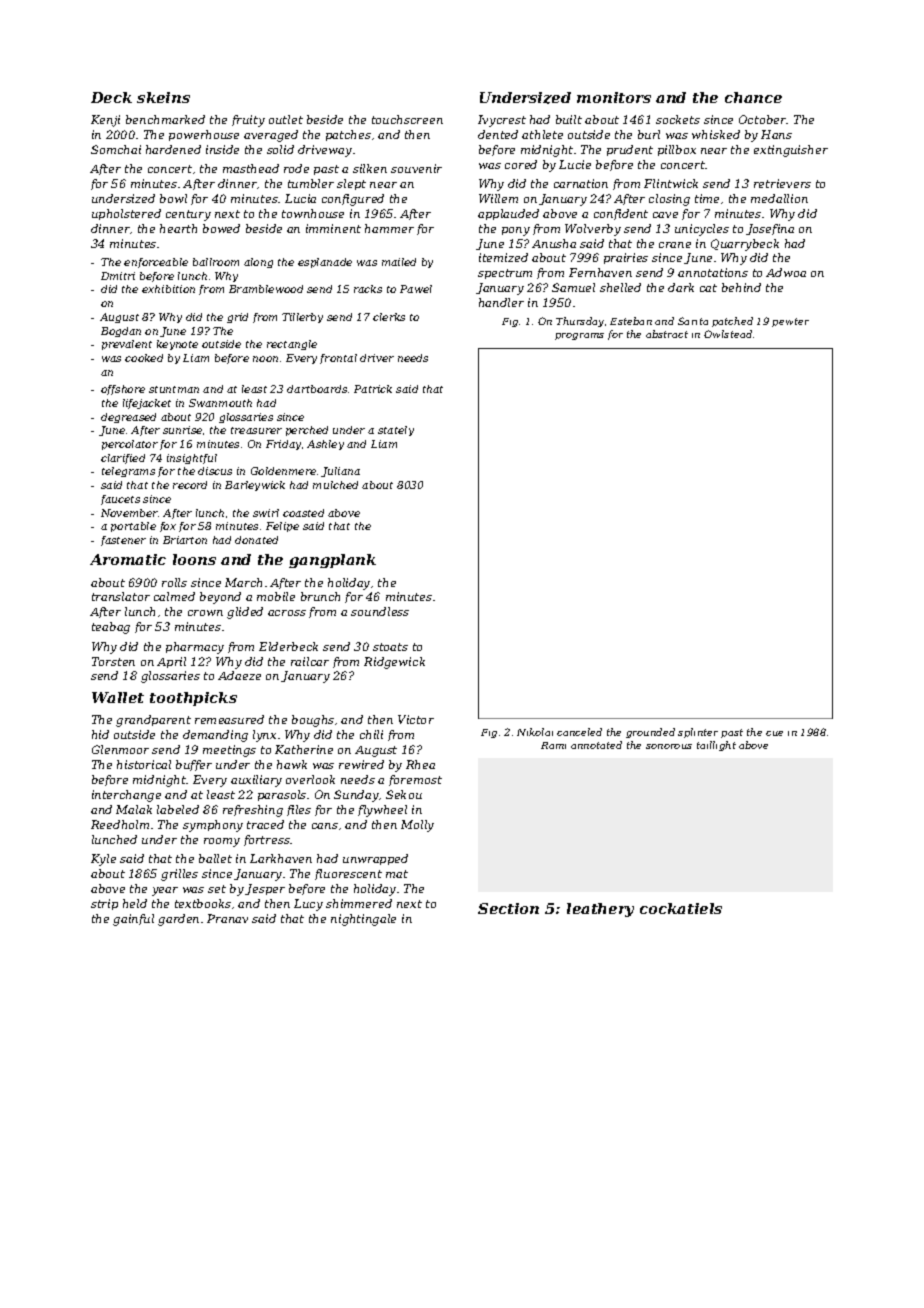 The width and height of the screenshot is (924, 1308). What do you see at coordinates (614, 97) in the screenshot?
I see `monitors` at bounding box center [614, 97].
